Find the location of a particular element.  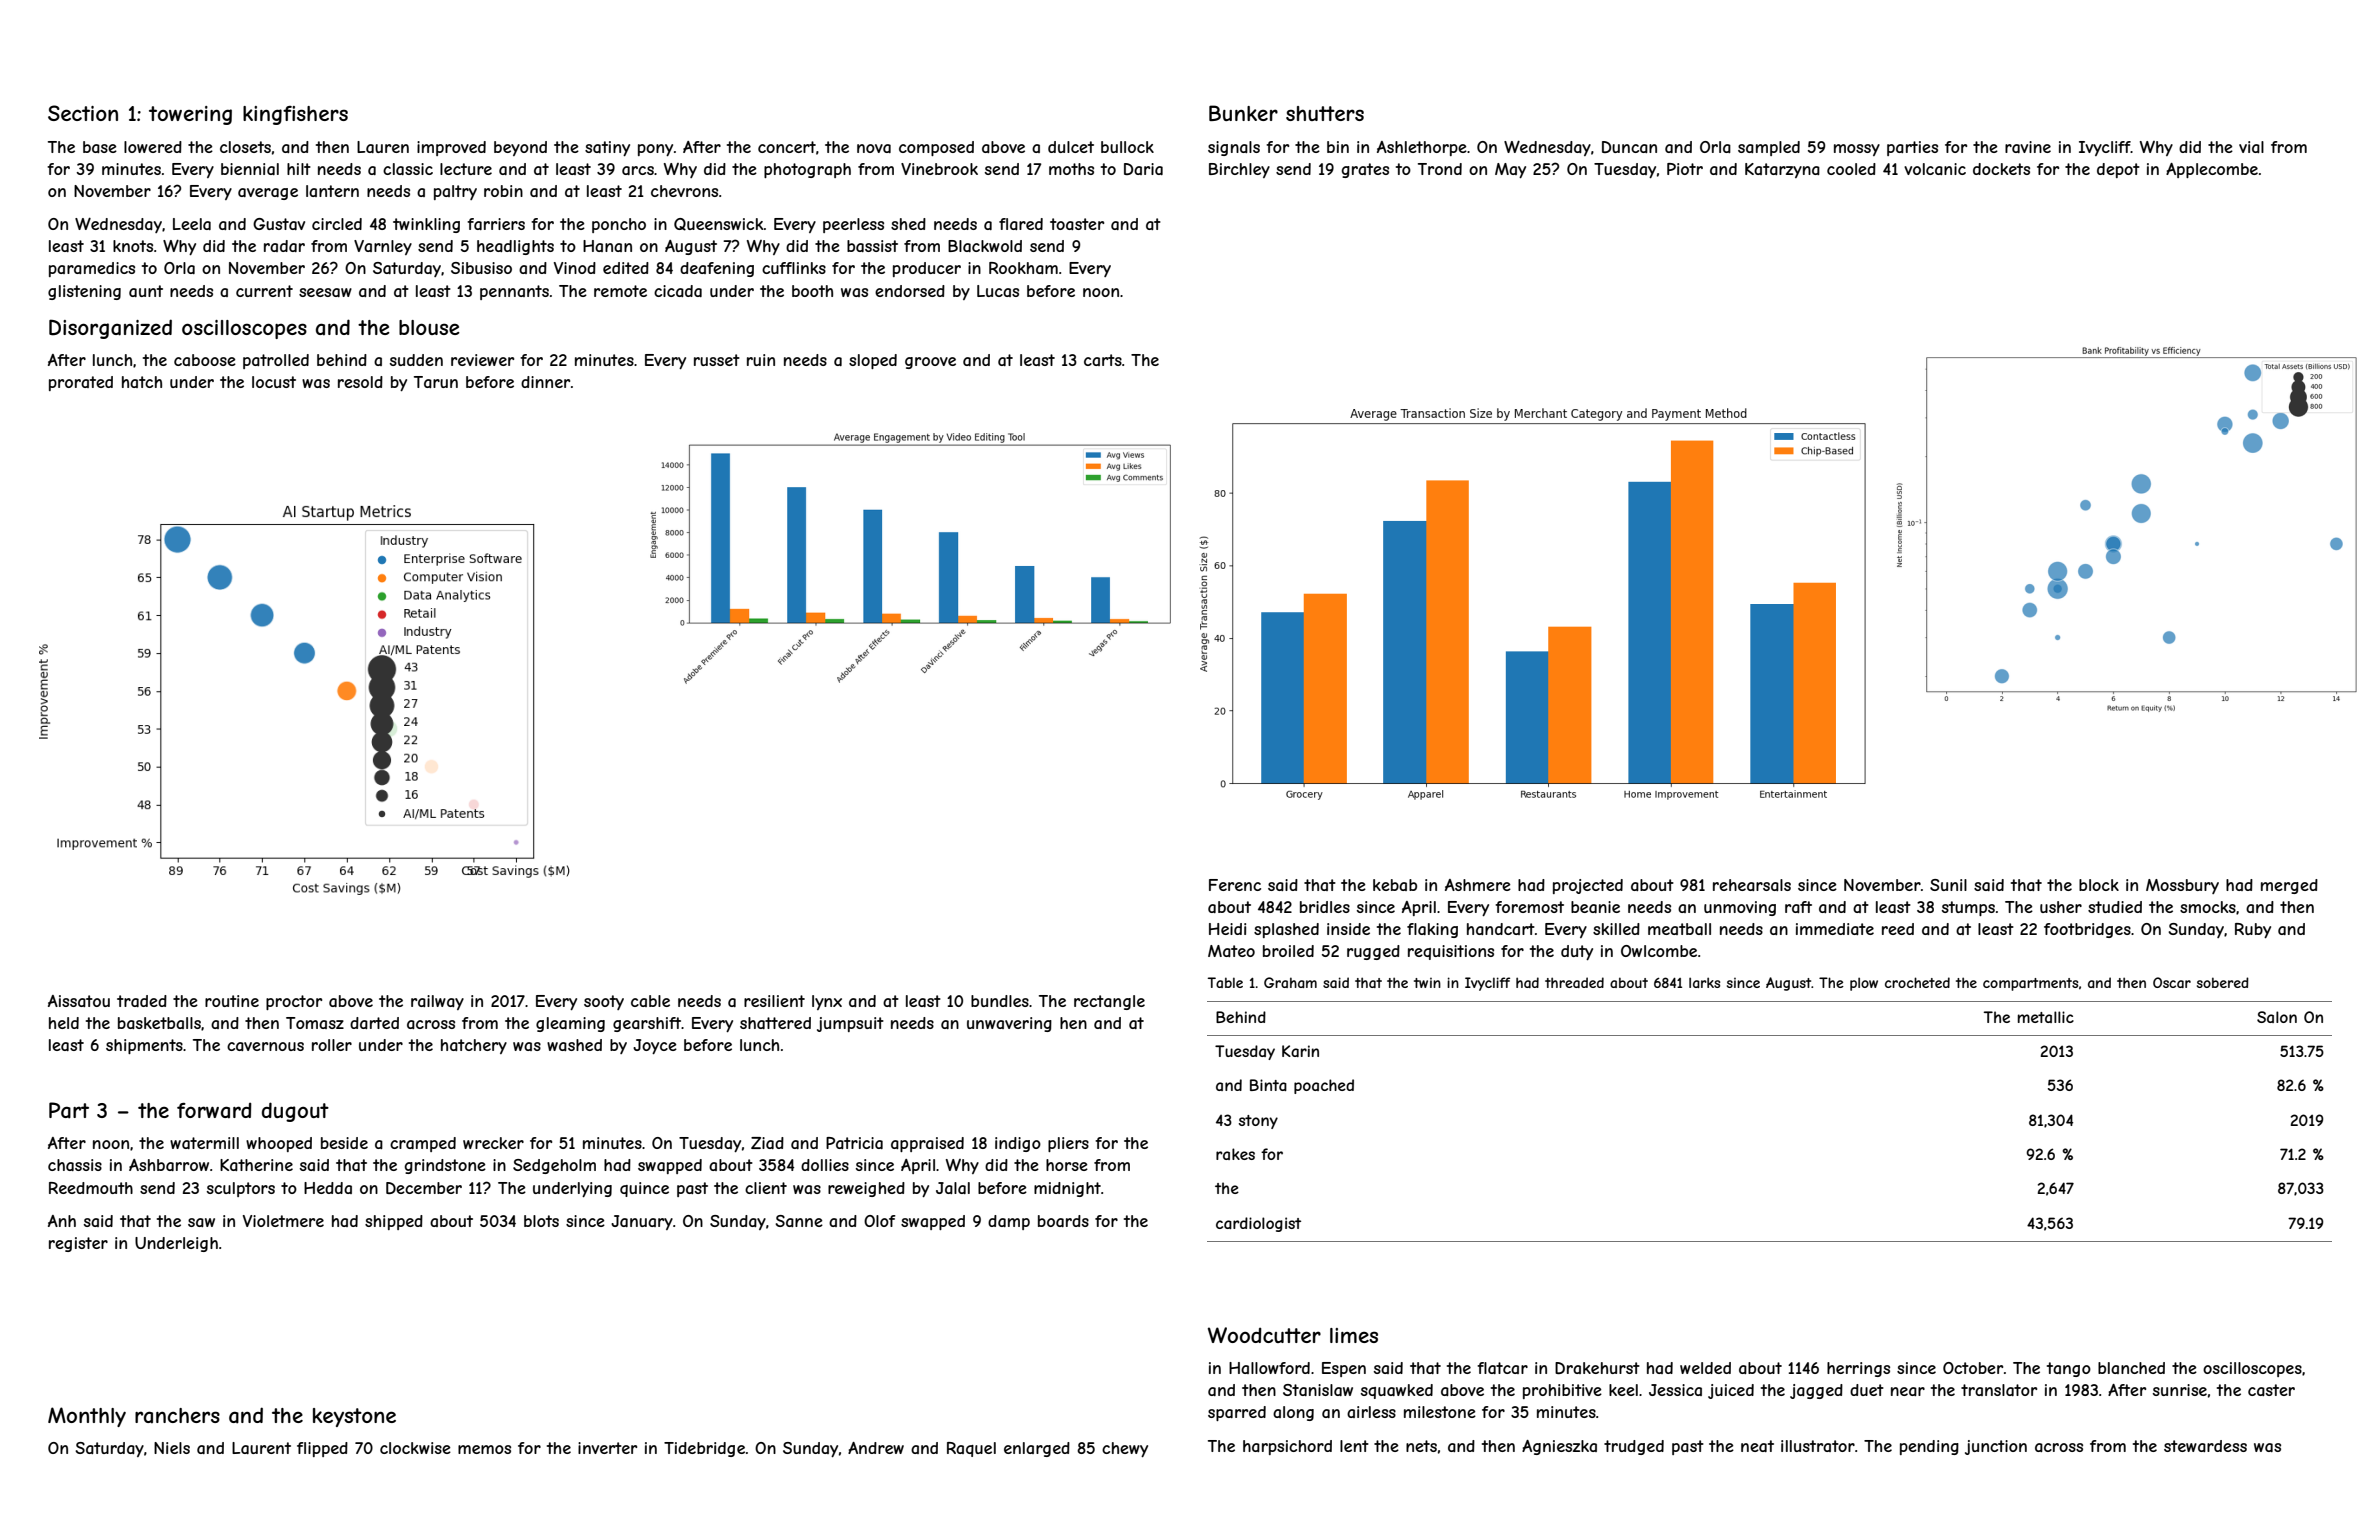

Bunker is located at coordinates (1243, 113).
